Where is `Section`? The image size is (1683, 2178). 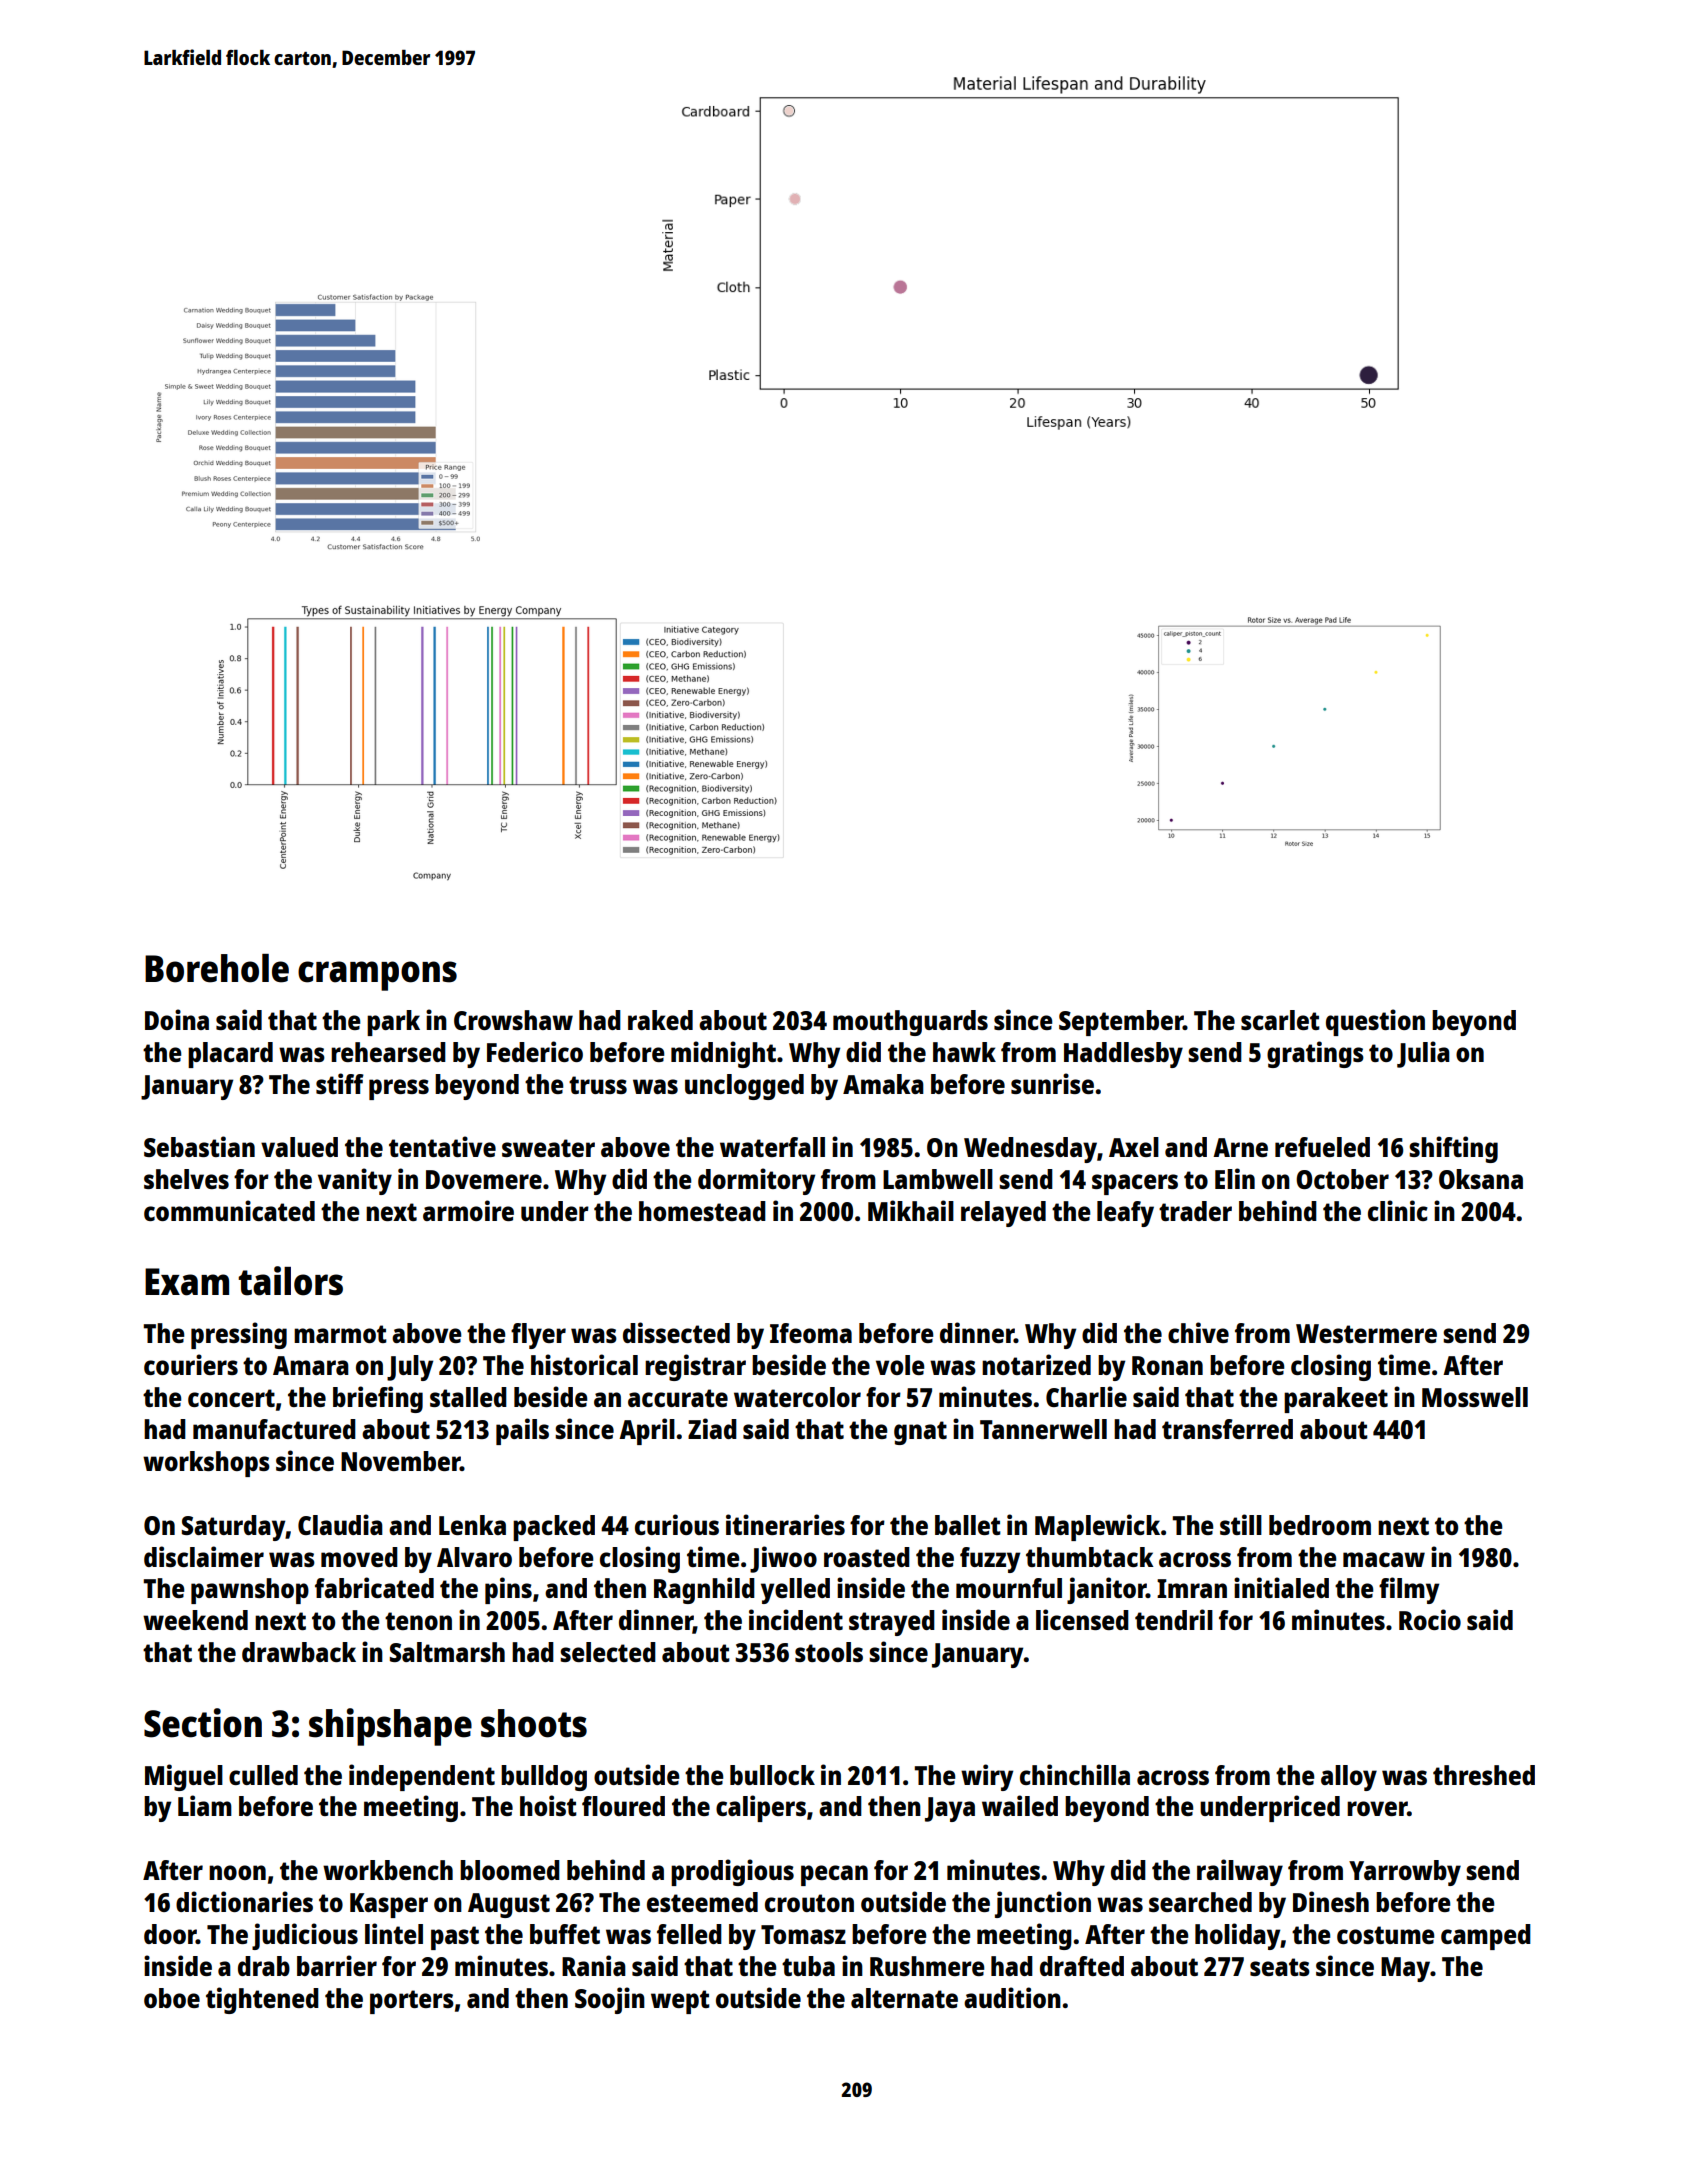 Section is located at coordinates (203, 1723).
